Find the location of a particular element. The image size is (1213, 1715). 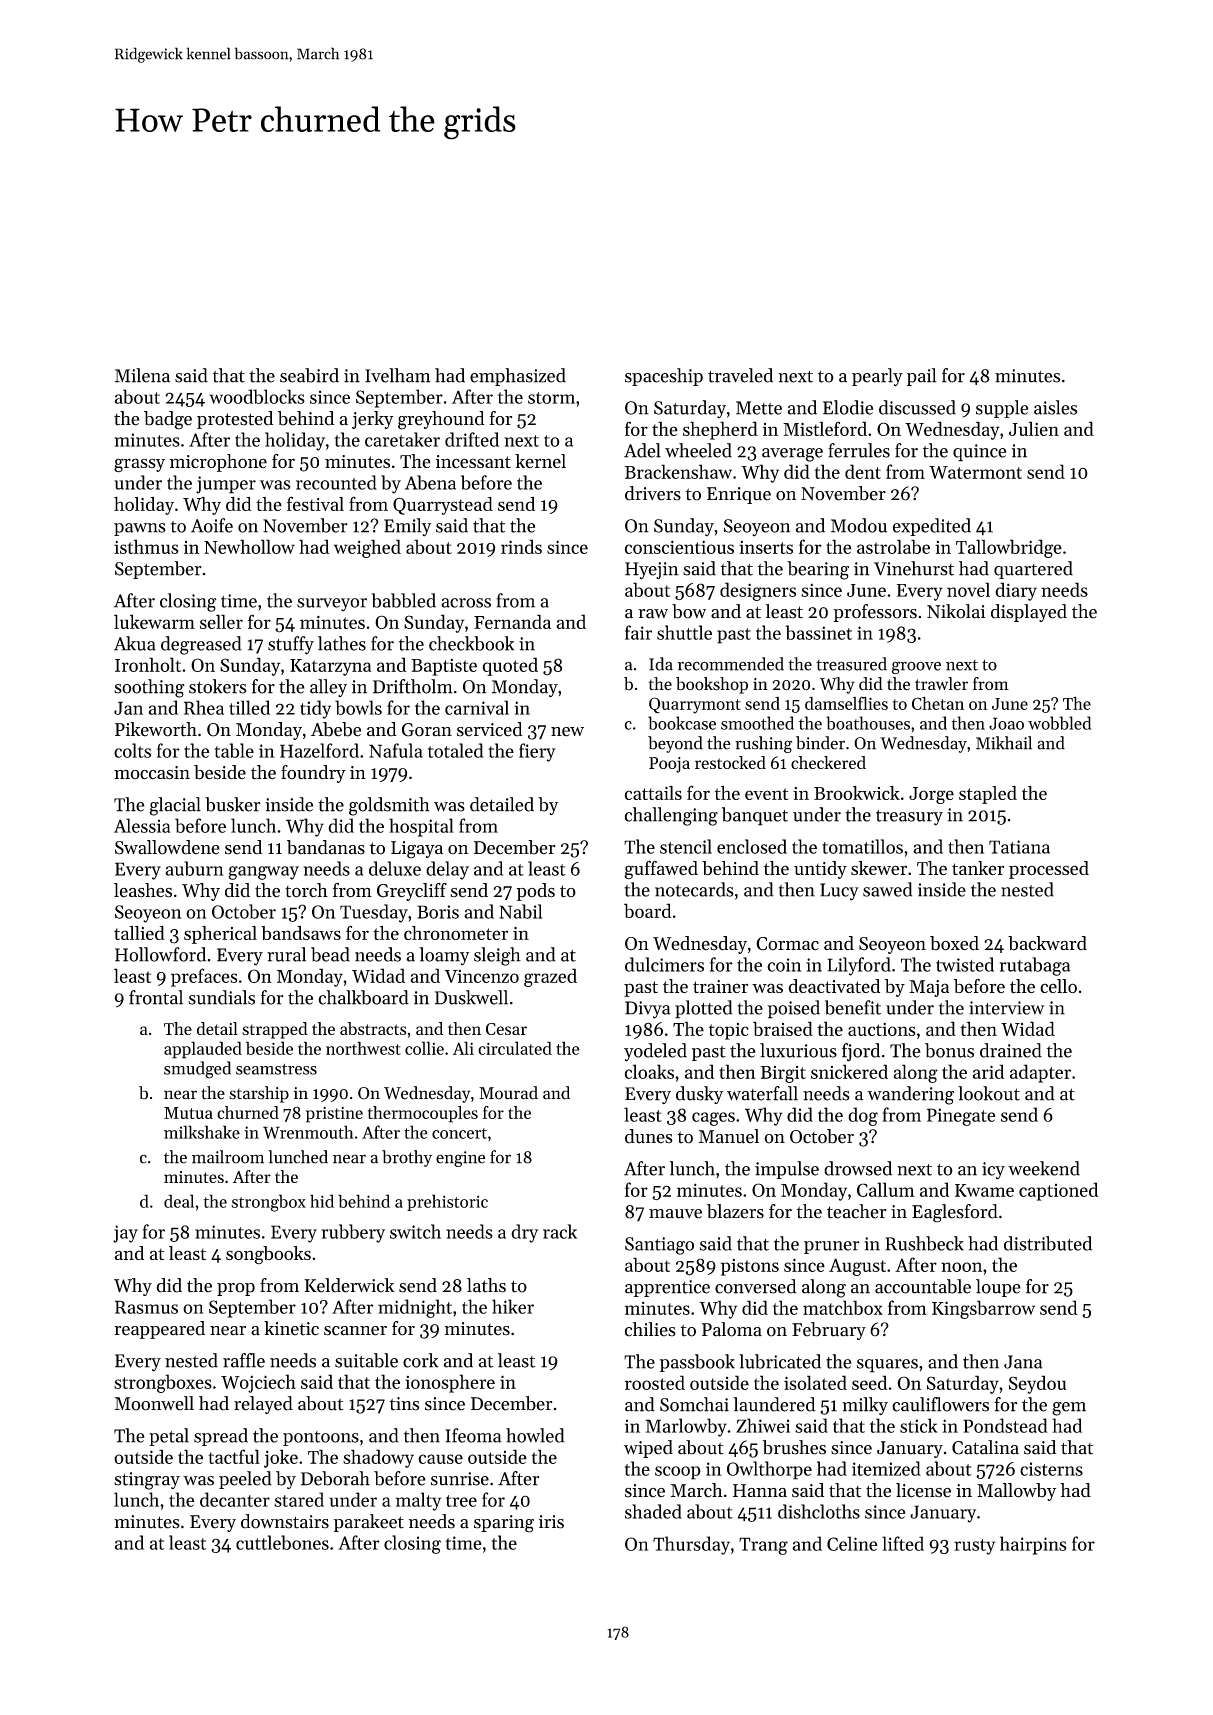

cattails is located at coordinates (653, 793).
